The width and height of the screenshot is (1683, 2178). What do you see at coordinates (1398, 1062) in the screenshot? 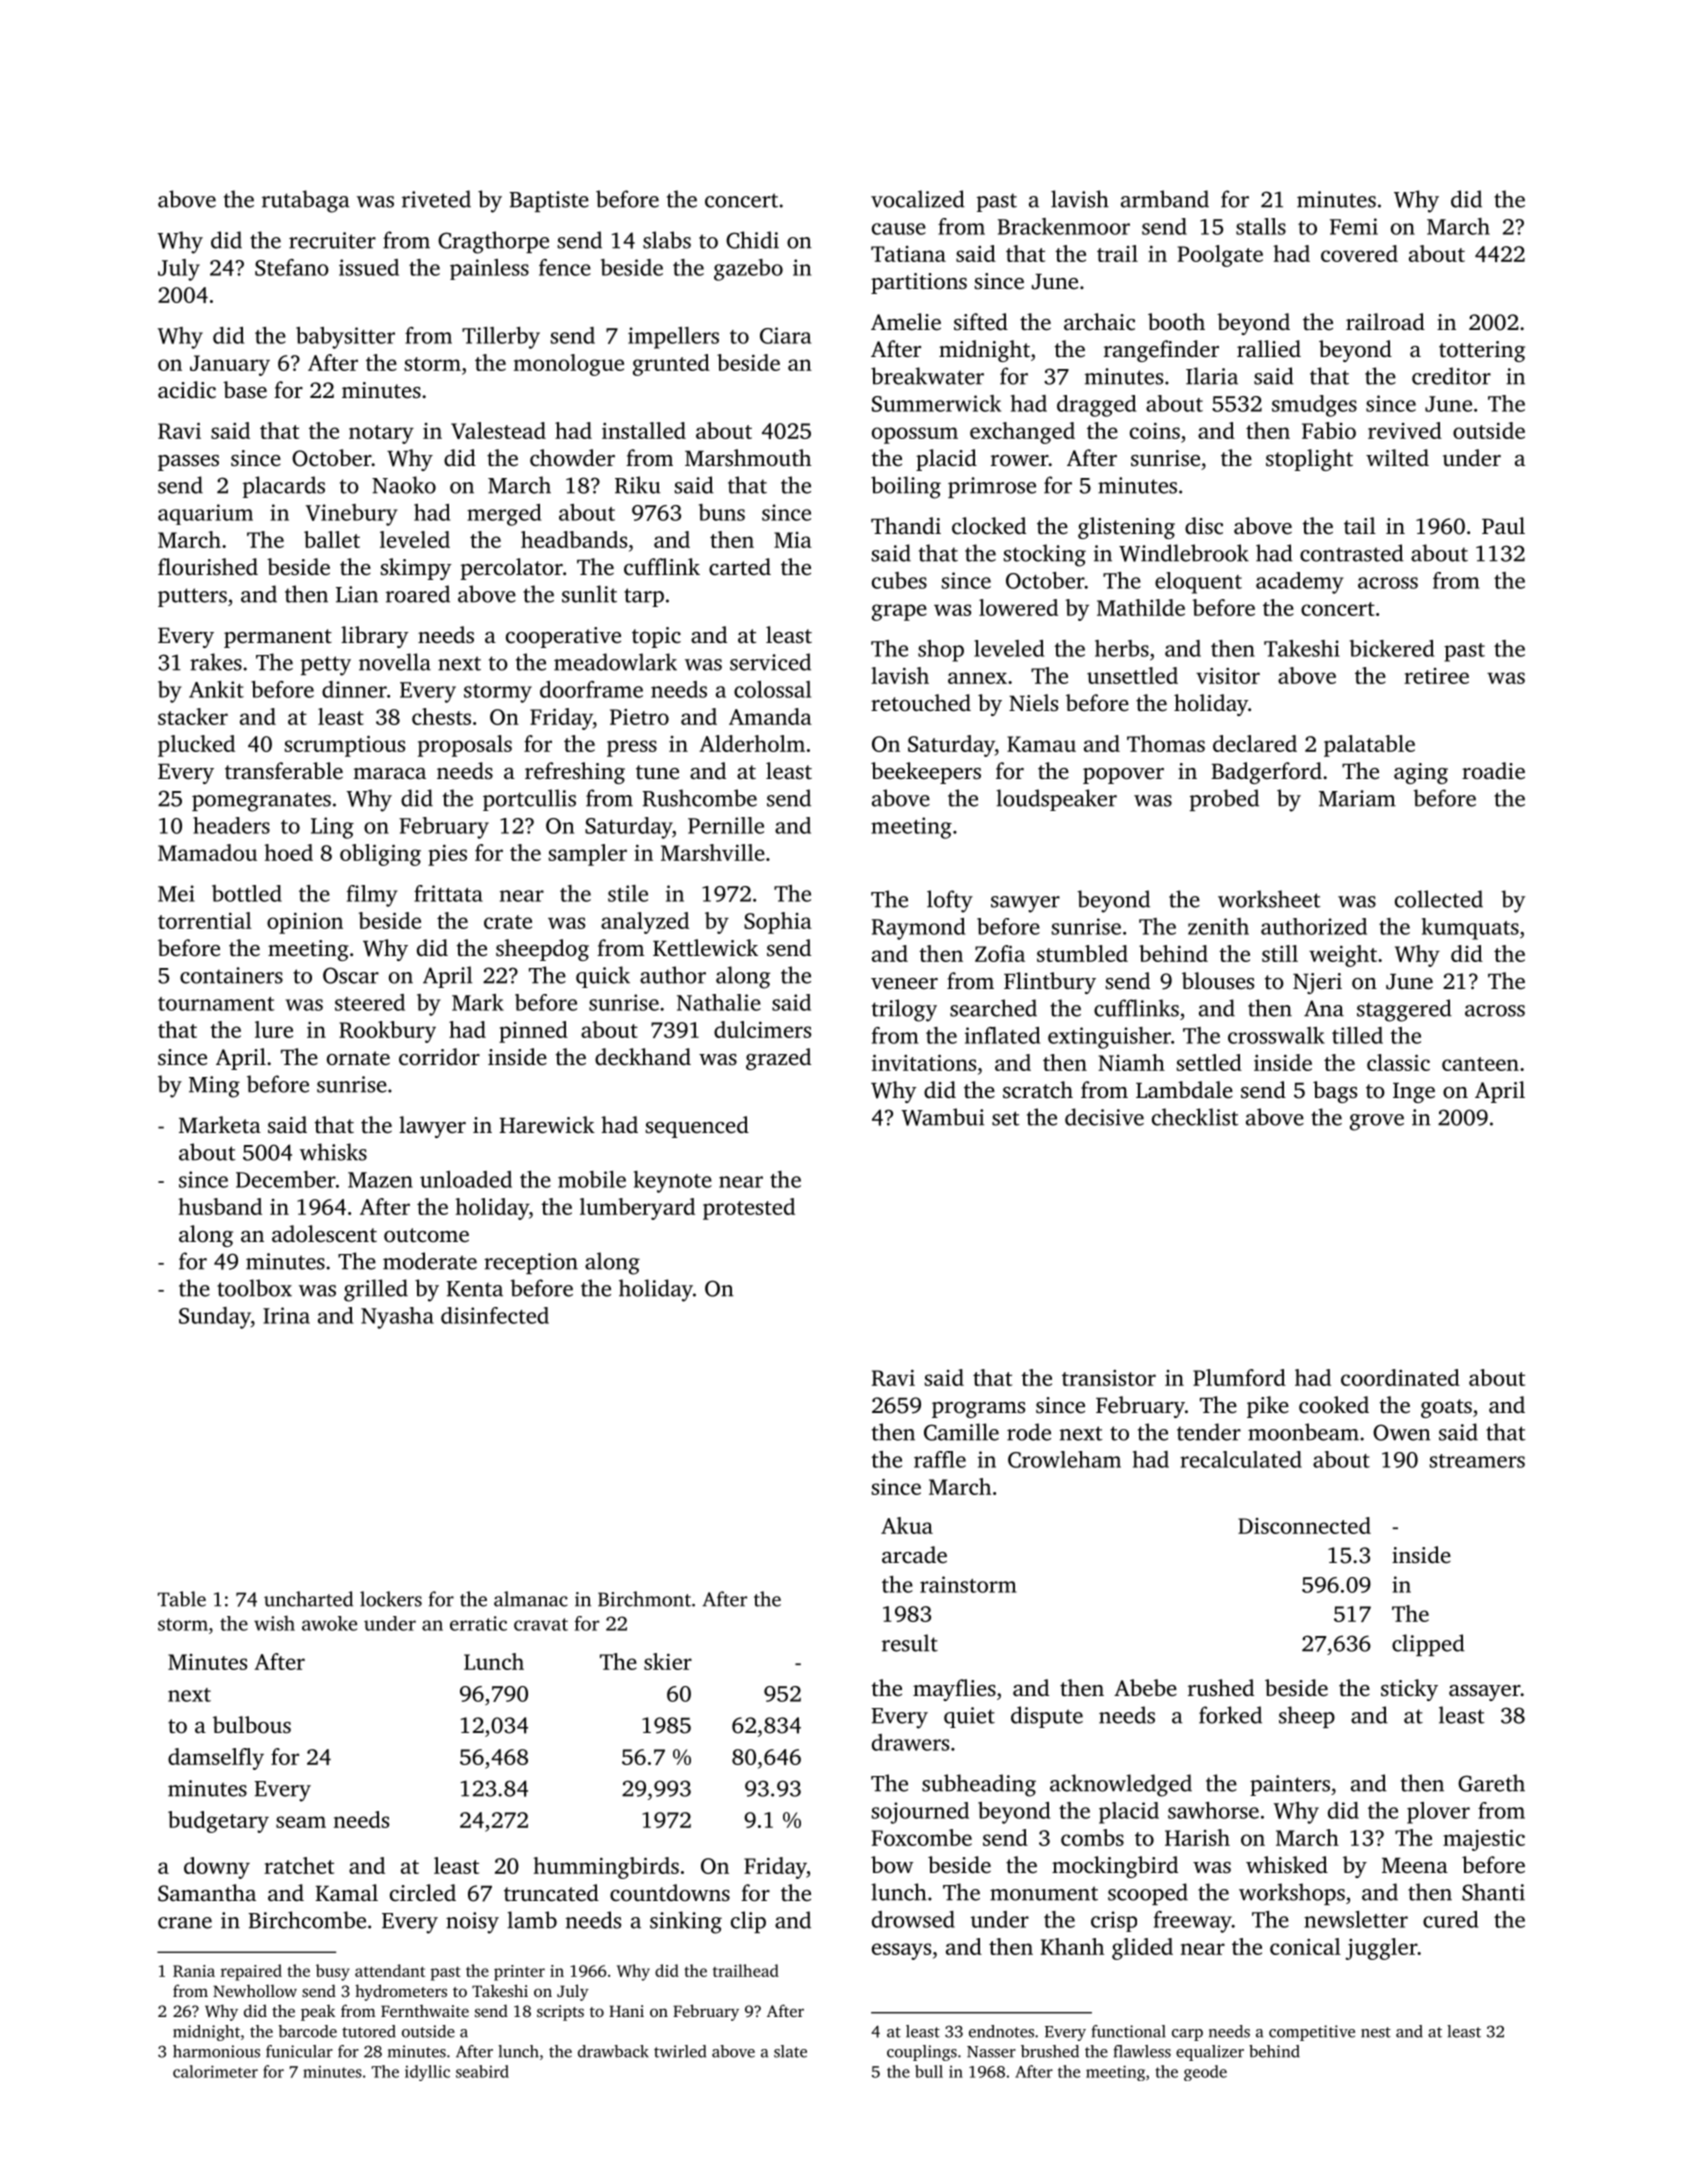
I see `classic` at bounding box center [1398, 1062].
